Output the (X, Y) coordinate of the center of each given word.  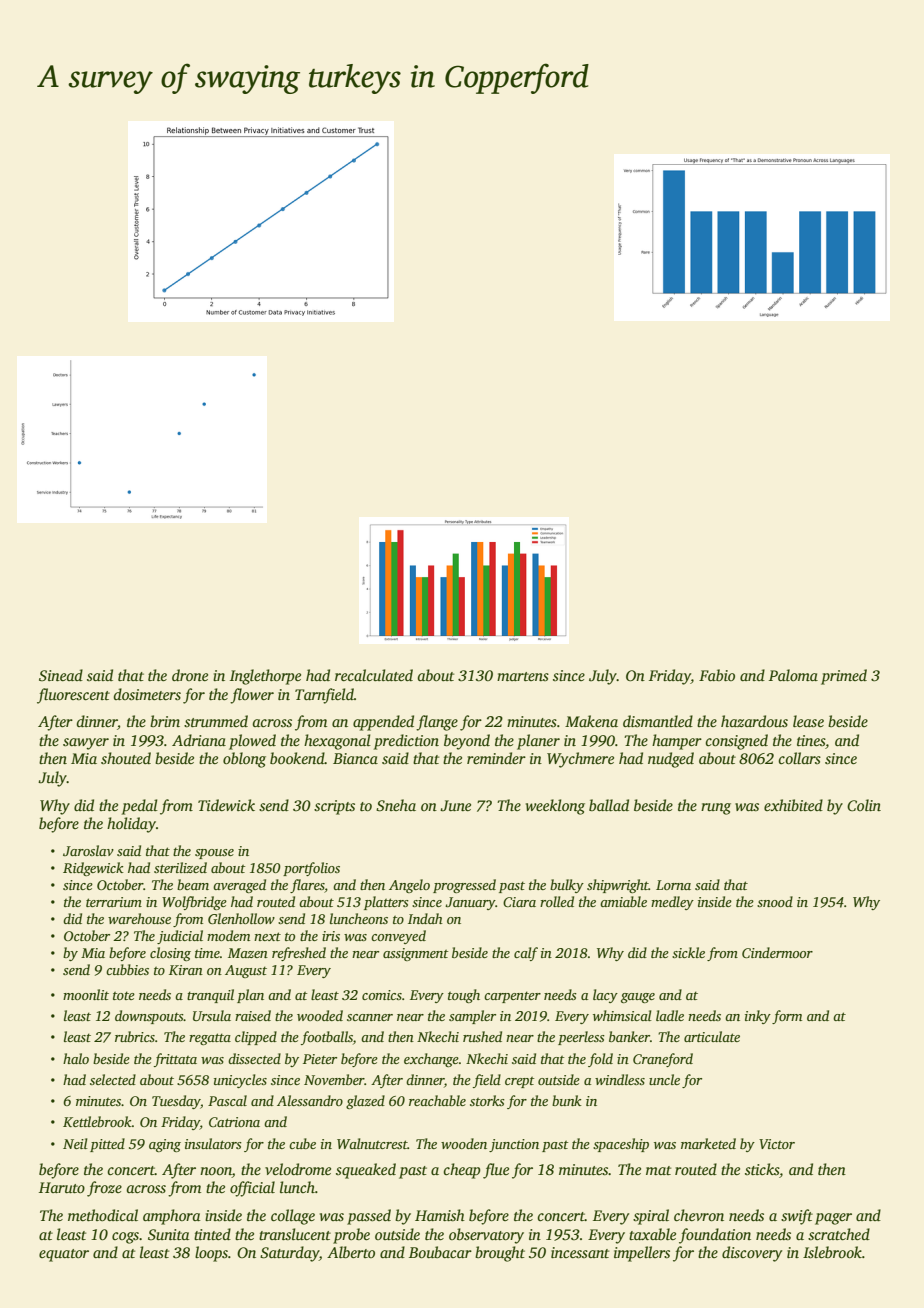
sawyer (86, 744)
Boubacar (440, 1252)
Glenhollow (241, 918)
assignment (415, 954)
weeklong (555, 807)
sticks (762, 1169)
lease (808, 721)
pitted (107, 1145)
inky (758, 1017)
